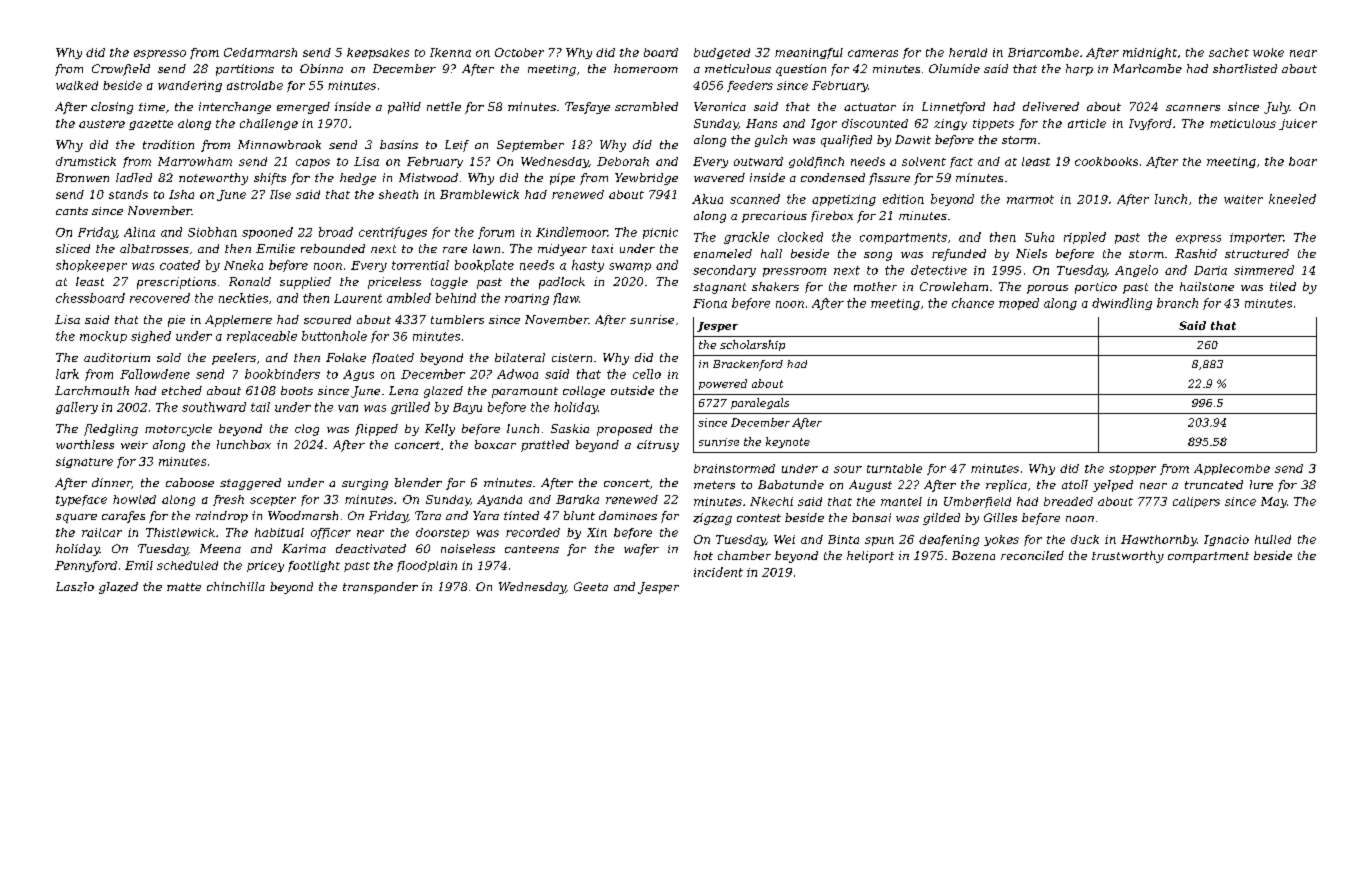  Describe the element at coordinates (1292, 199) in the screenshot. I see `kneeled` at that location.
